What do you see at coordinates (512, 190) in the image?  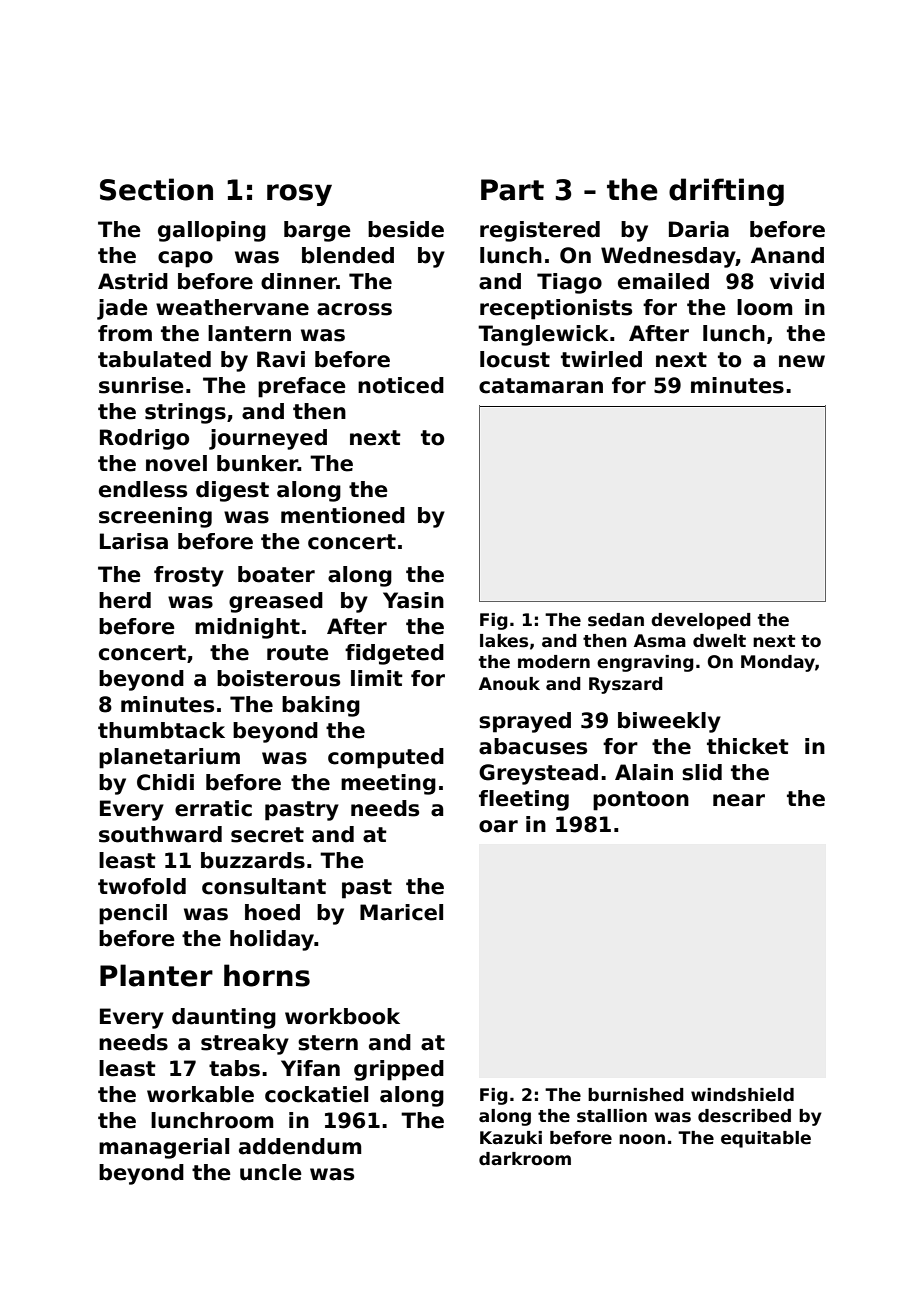 I see `Part` at bounding box center [512, 190].
